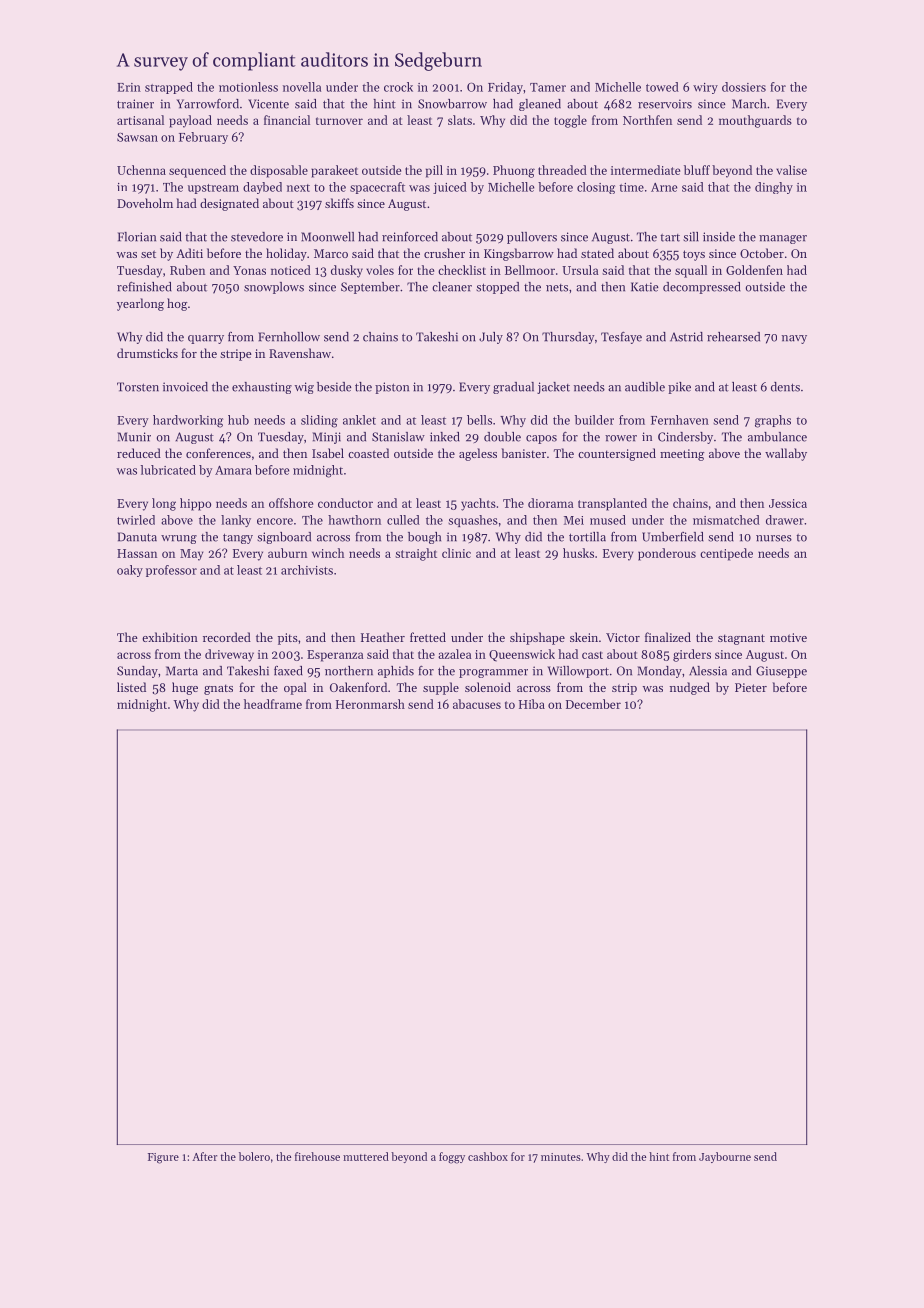 The image size is (924, 1308). Describe the element at coordinates (788, 503) in the screenshot. I see `Jessica` at that location.
